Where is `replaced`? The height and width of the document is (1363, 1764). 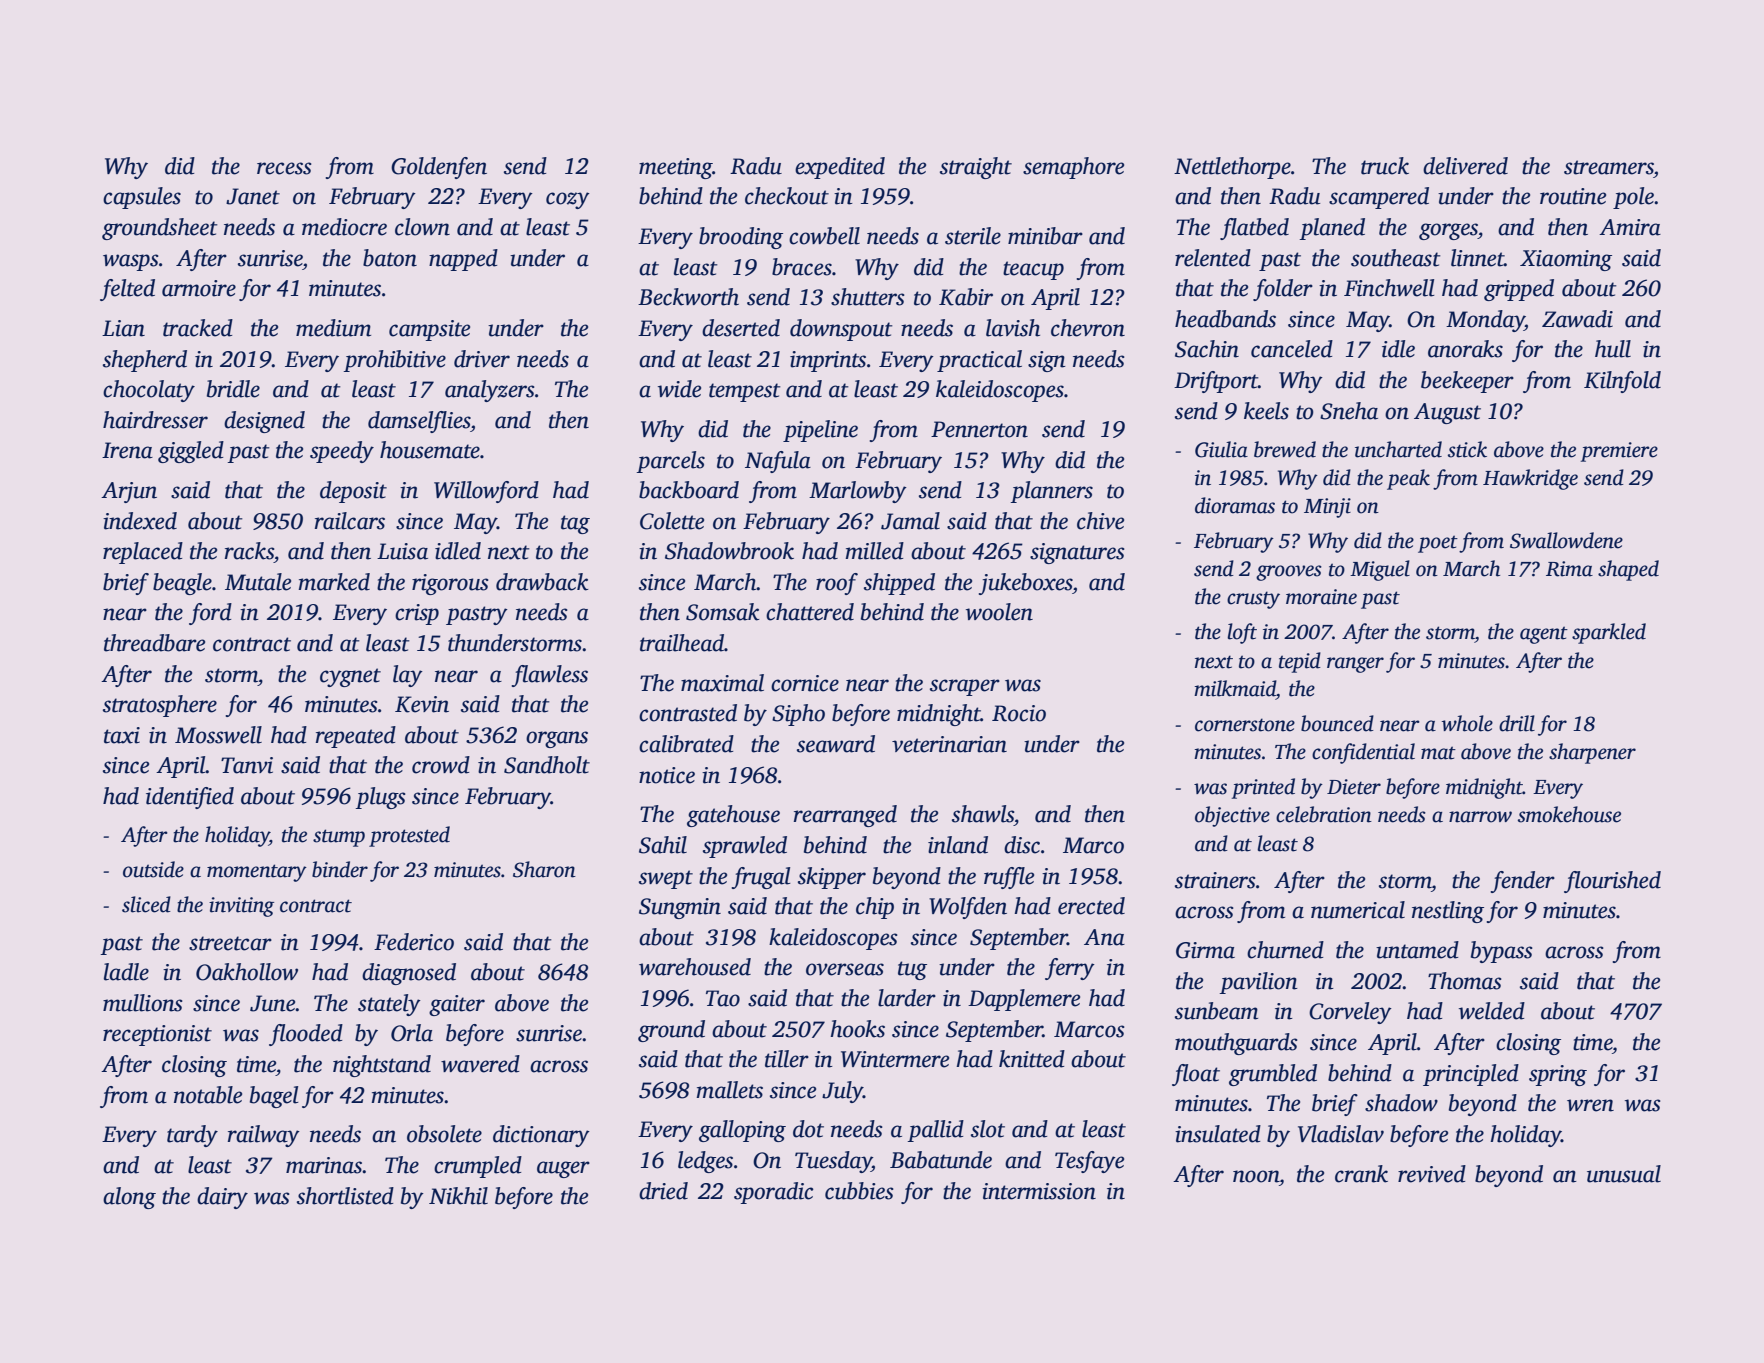
replaced is located at coordinates (143, 553).
